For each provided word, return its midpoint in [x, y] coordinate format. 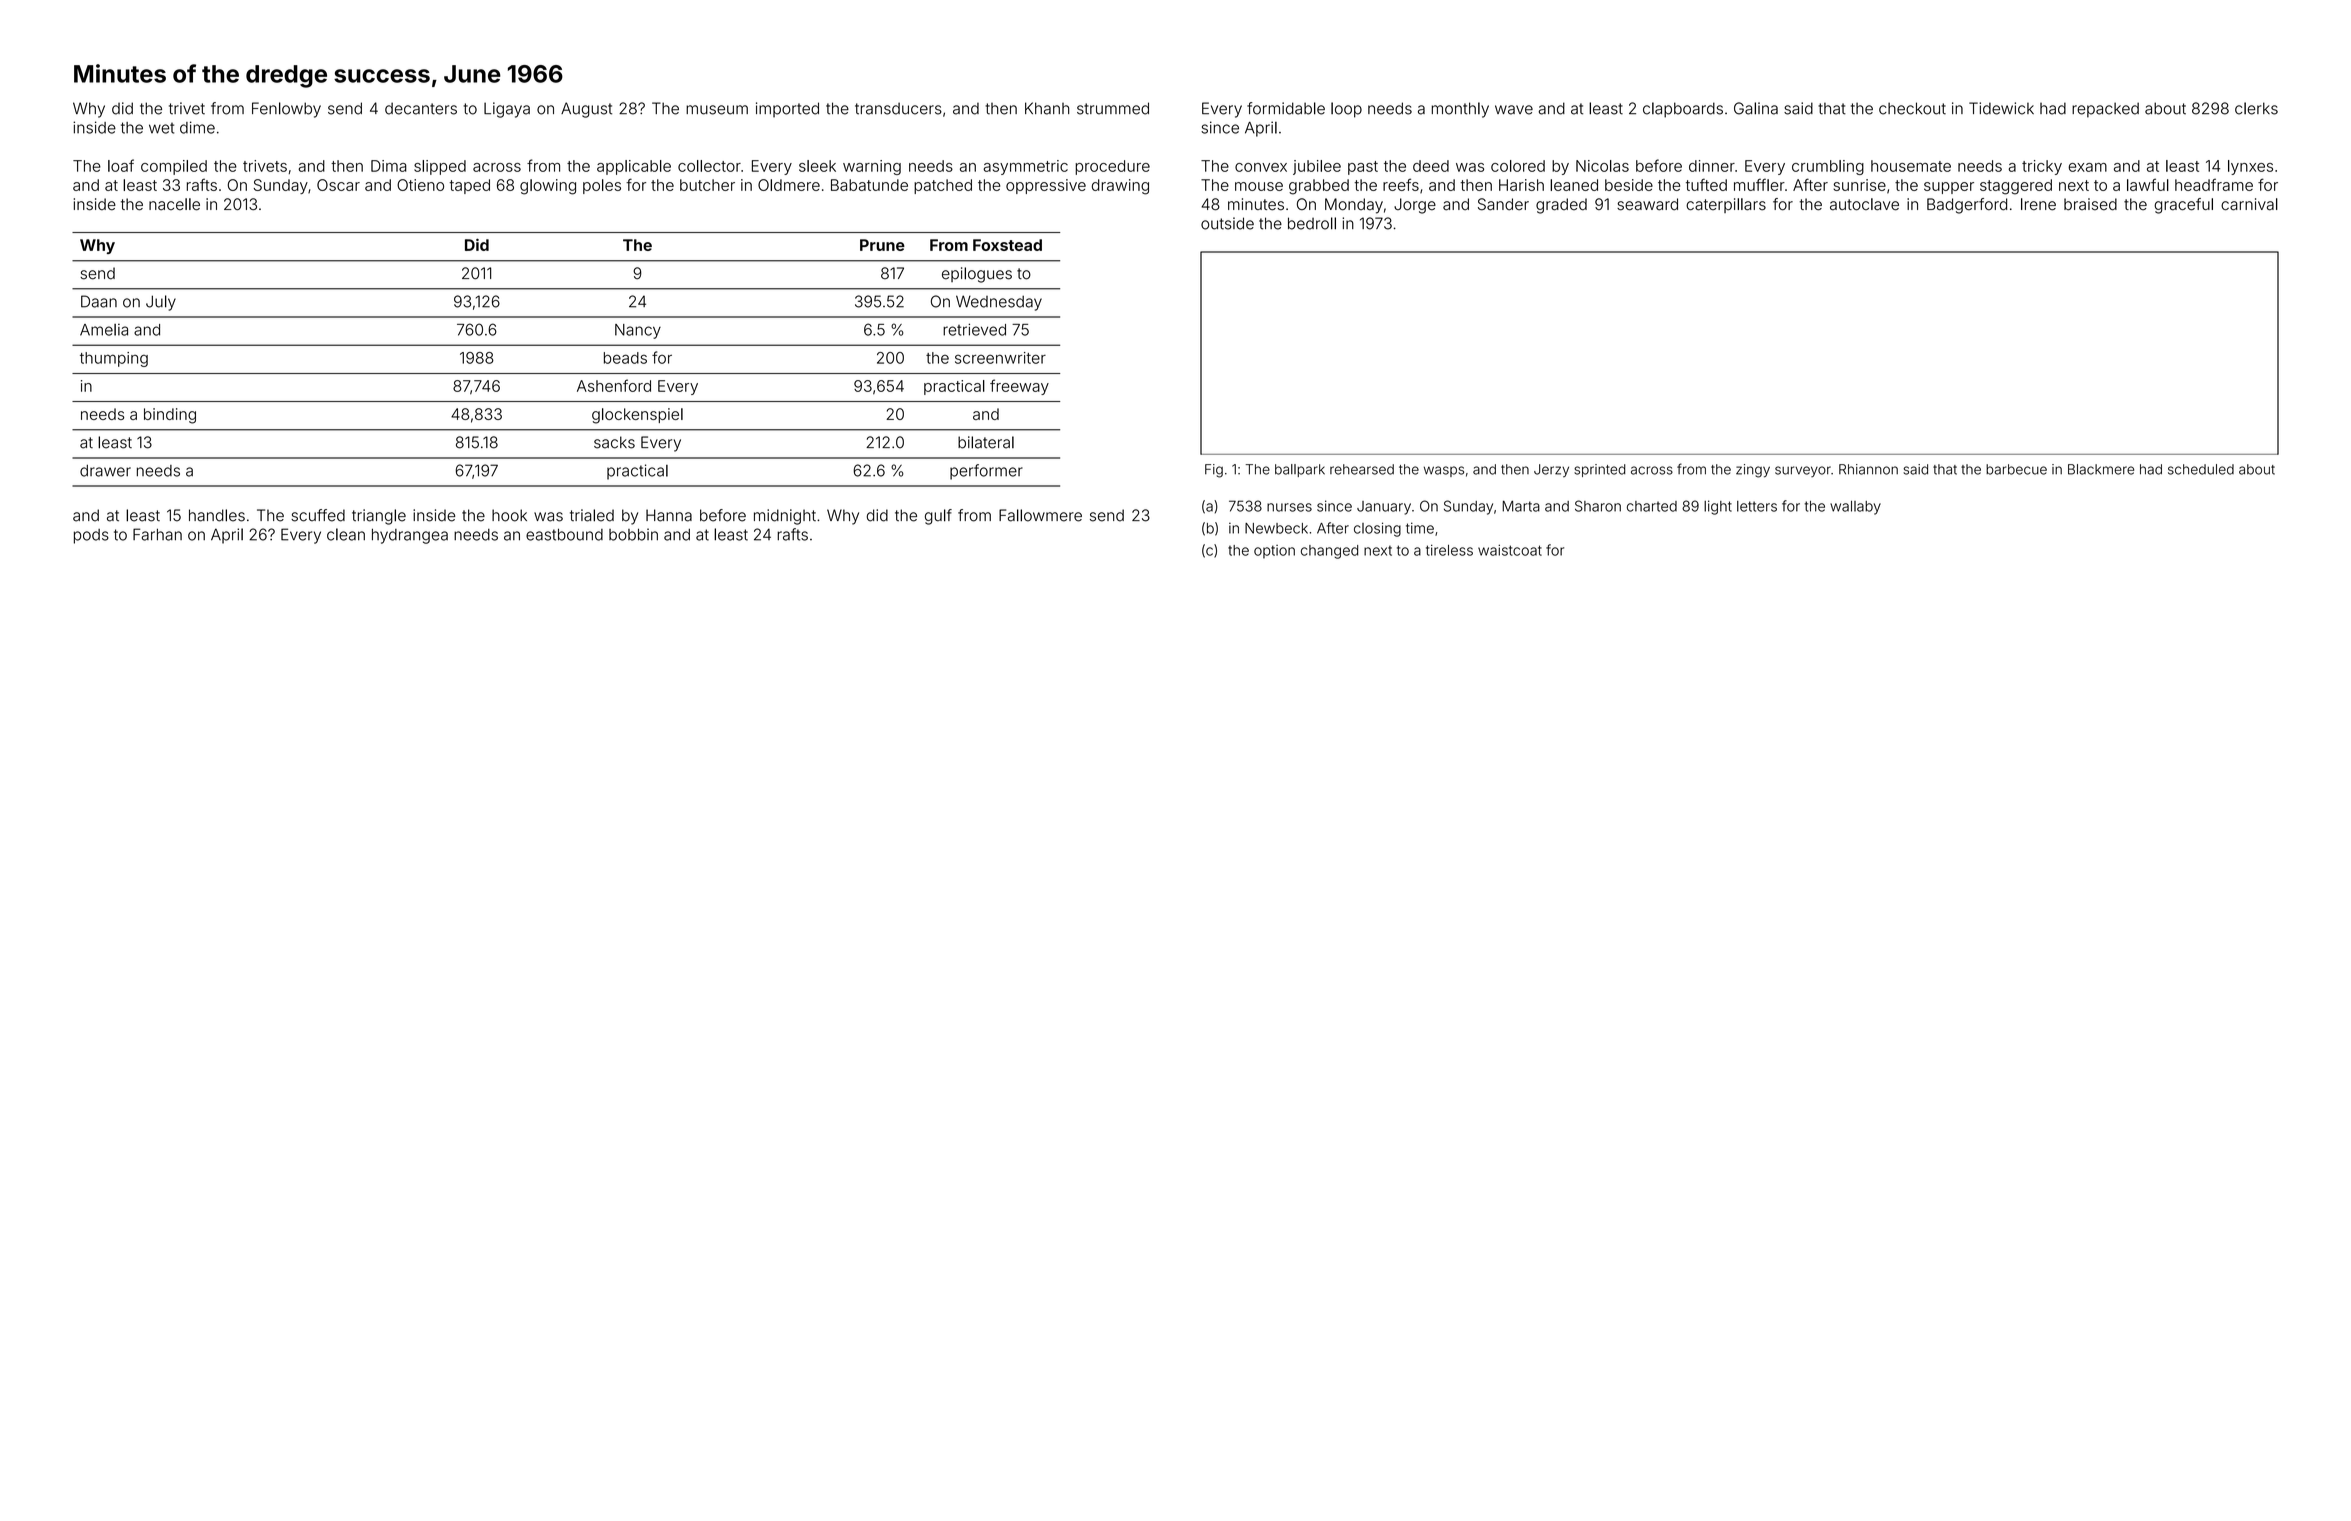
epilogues [977, 275]
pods [91, 536]
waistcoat [1510, 550]
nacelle [174, 204]
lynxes [2250, 167]
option [1274, 552]
